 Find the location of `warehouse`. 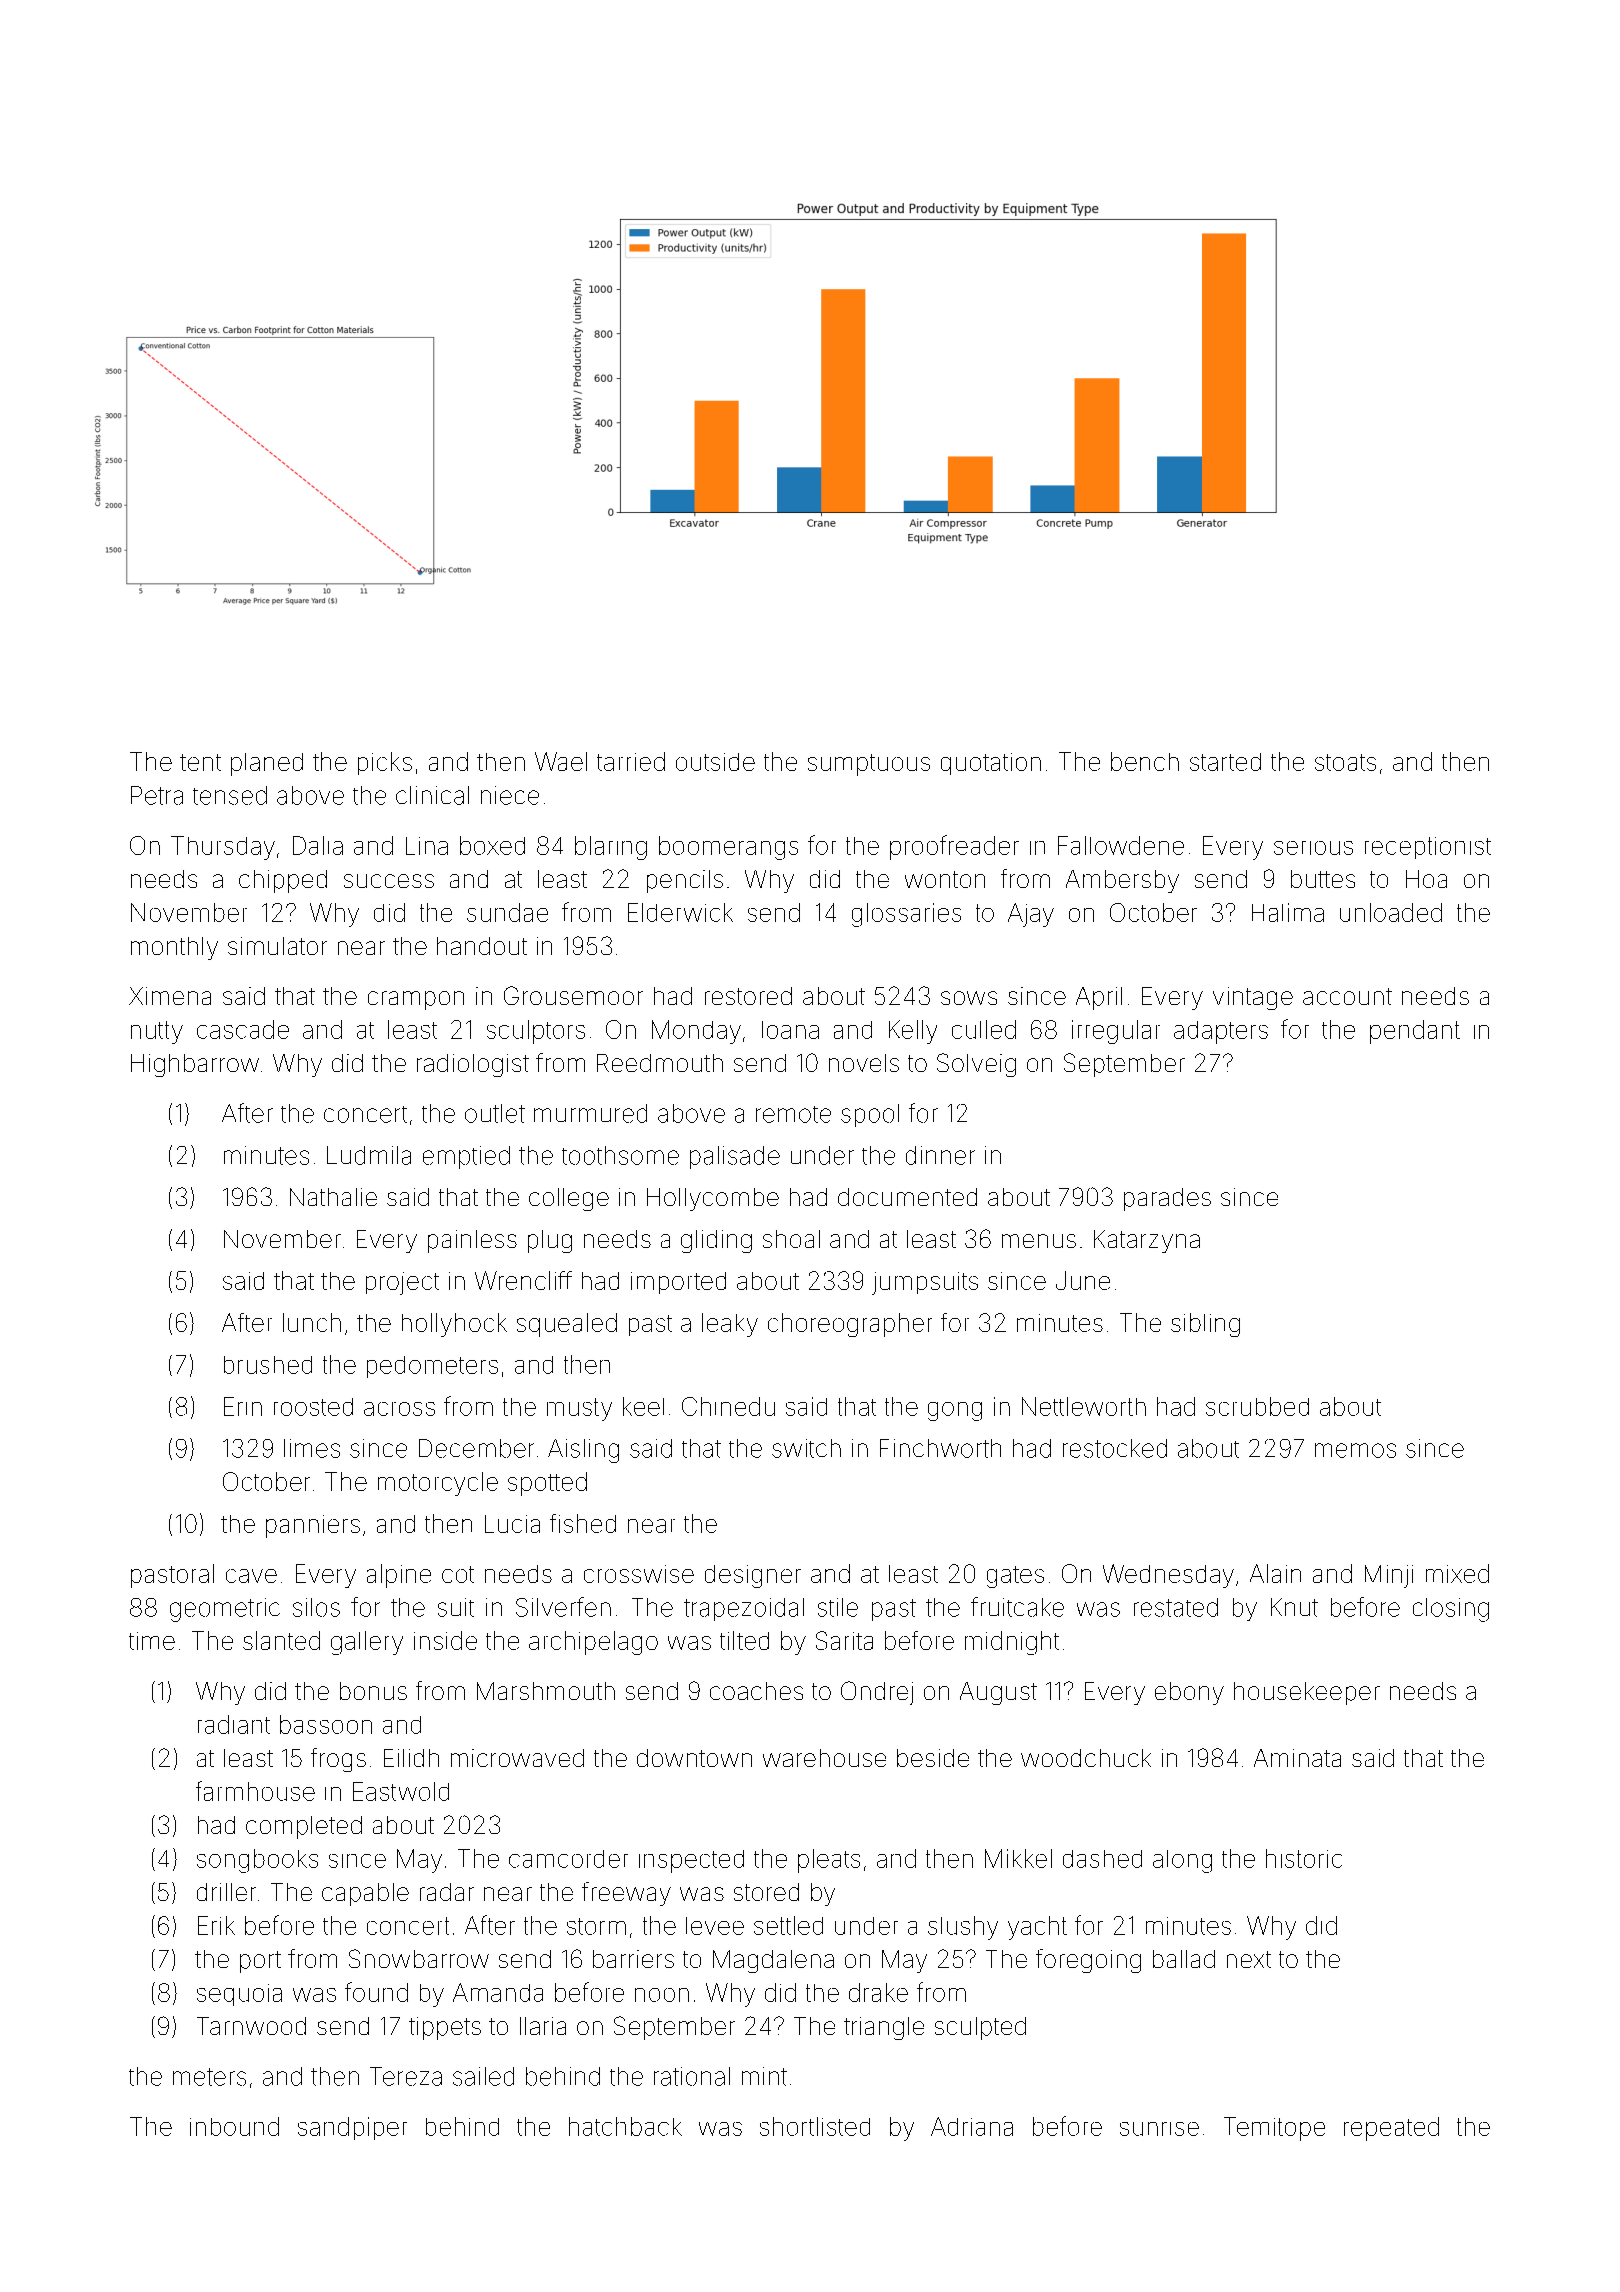

warehouse is located at coordinates (824, 1758).
